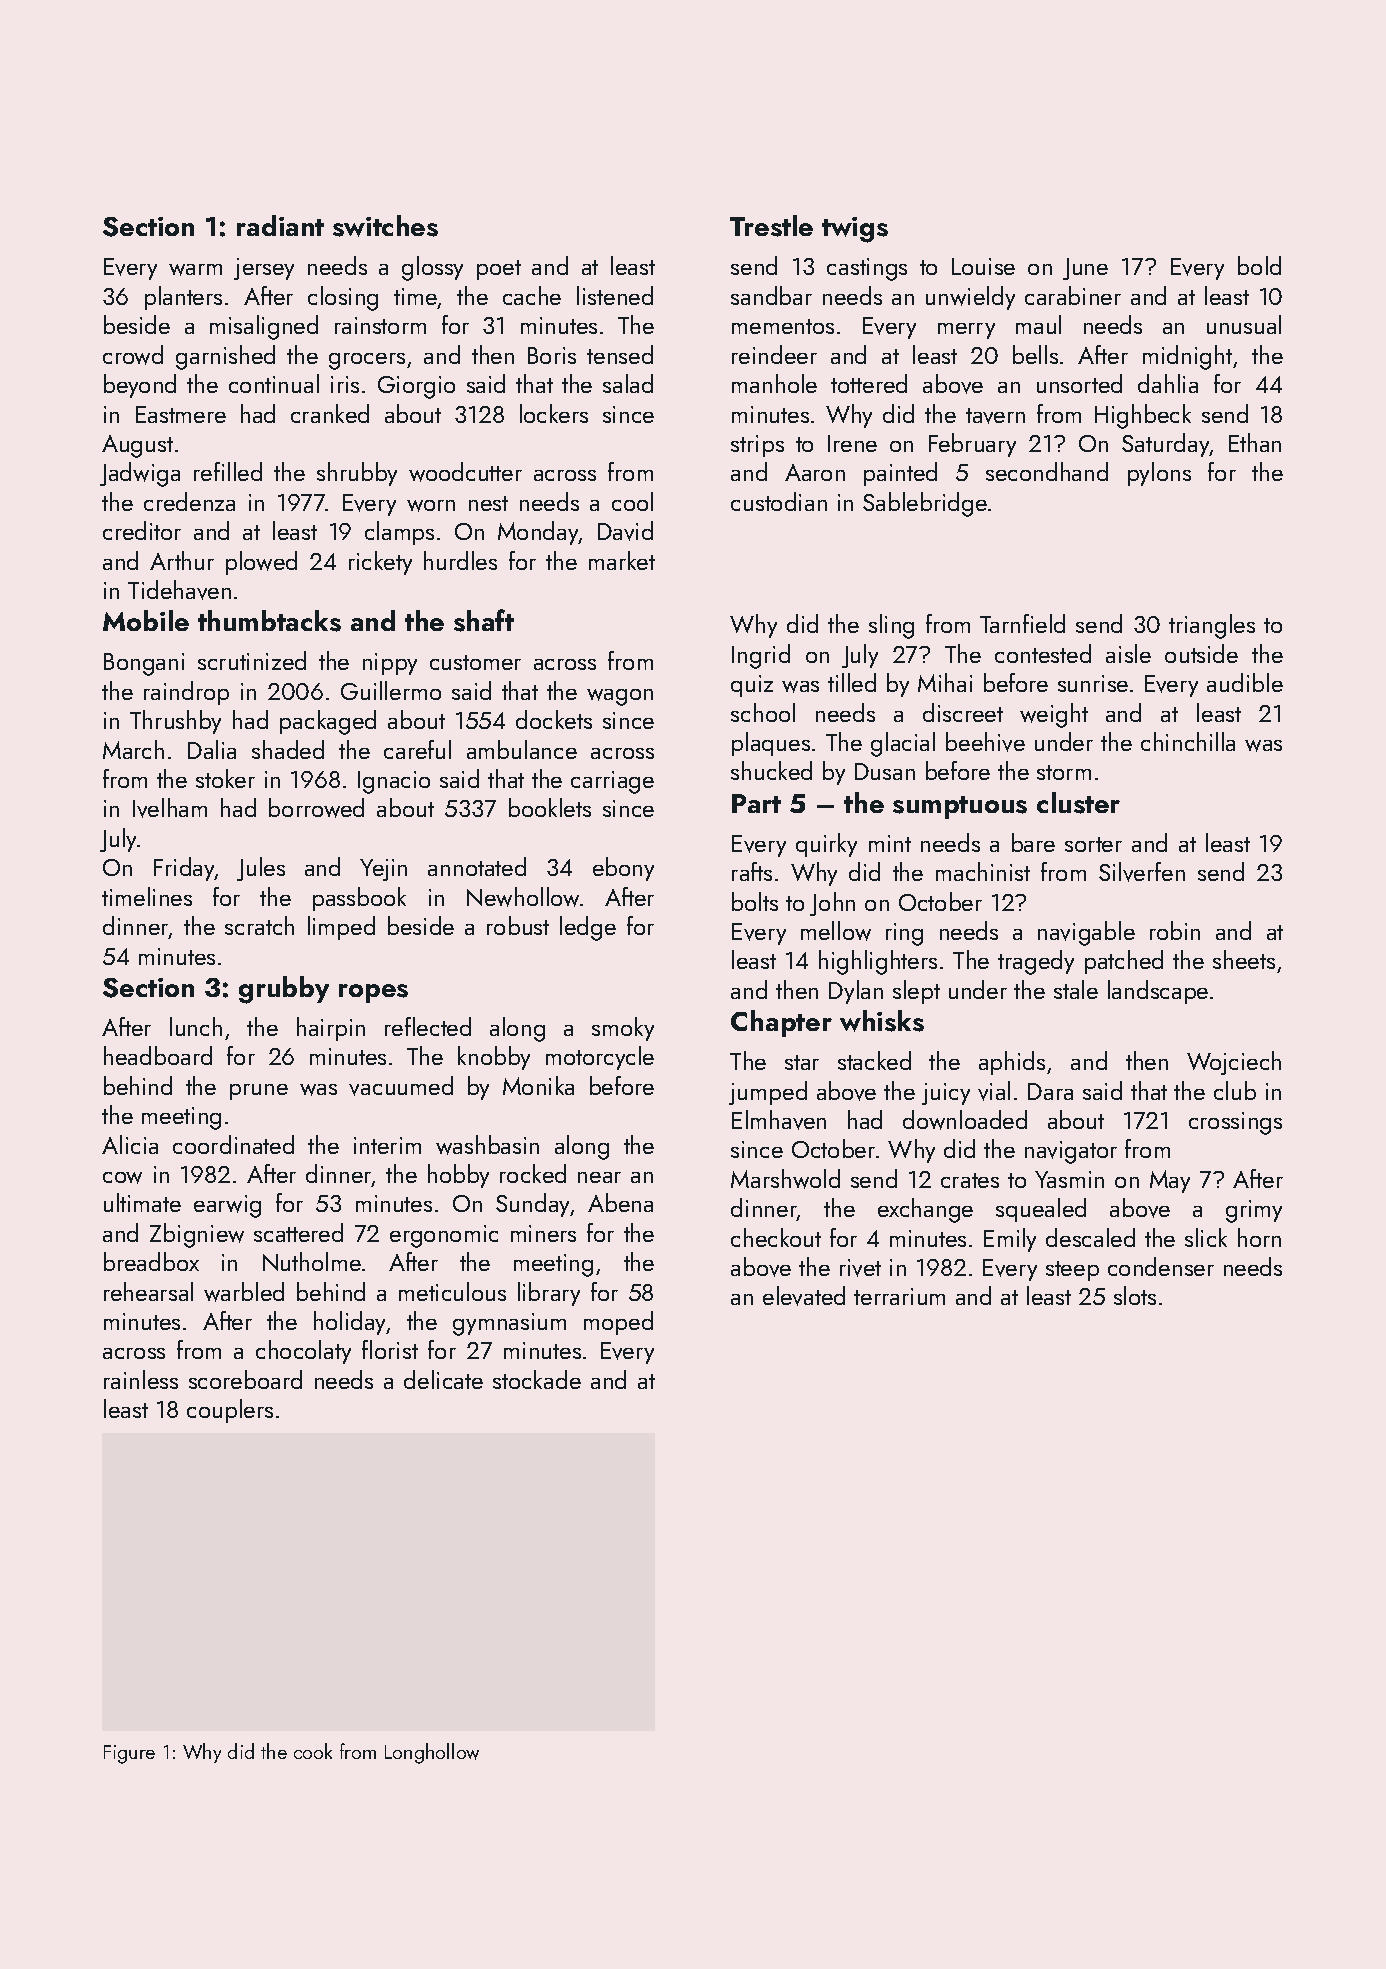 This page has width=1386, height=1969. I want to click on twigs, so click(855, 230).
